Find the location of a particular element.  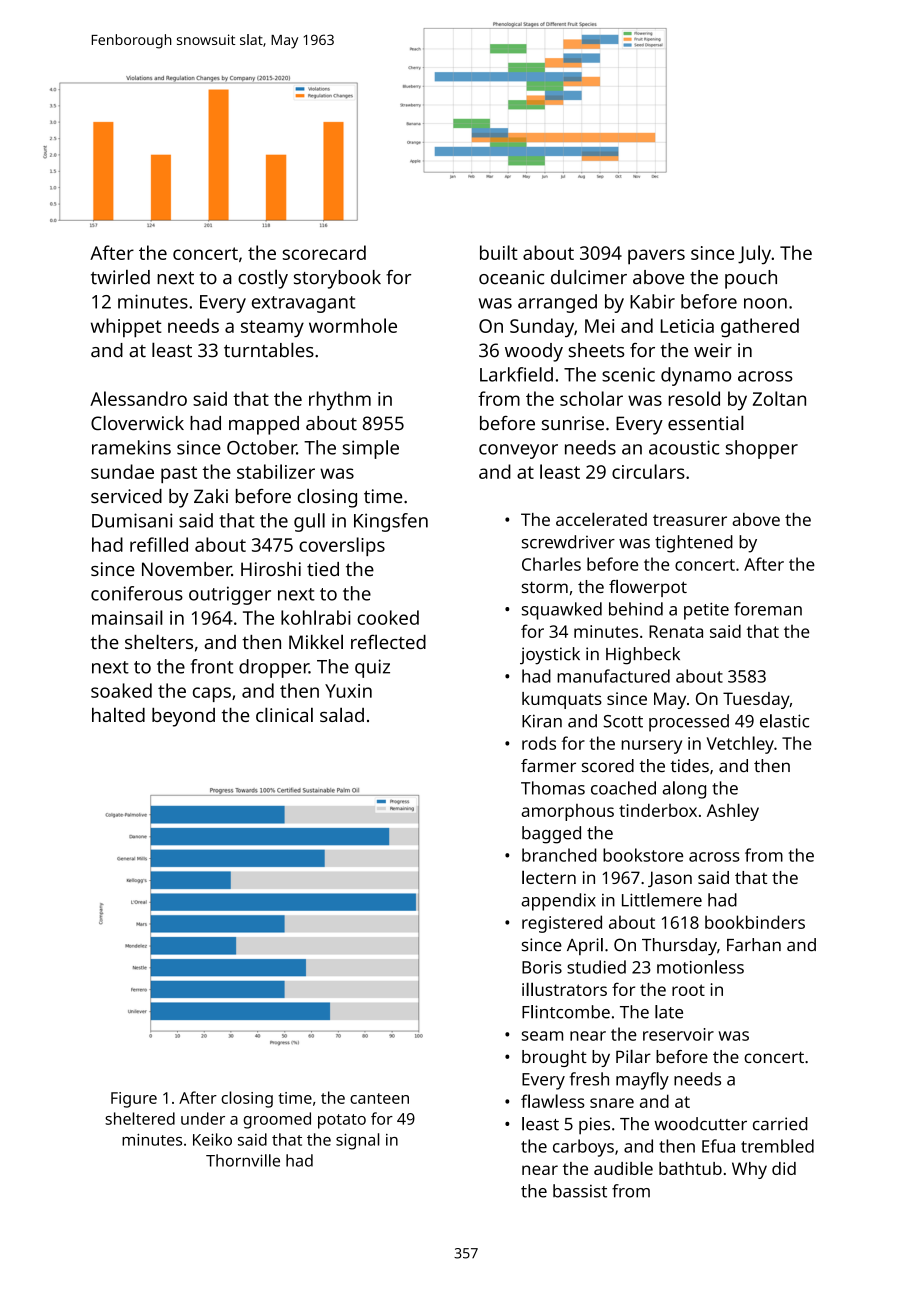

built is located at coordinates (499, 252).
